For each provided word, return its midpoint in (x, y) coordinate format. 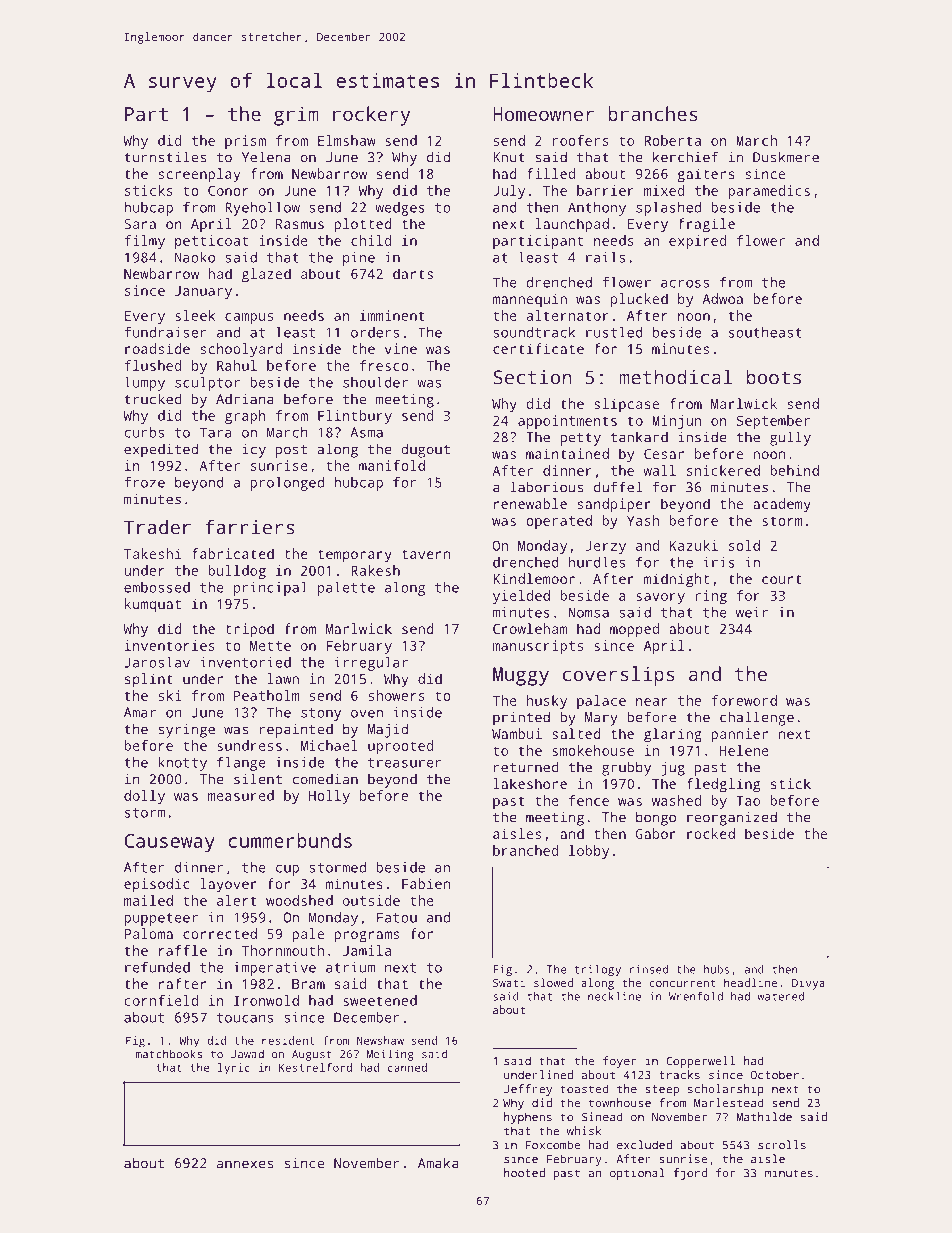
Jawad (247, 1054)
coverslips (619, 676)
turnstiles (165, 157)
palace (601, 702)
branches (653, 113)
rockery (371, 116)
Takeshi (153, 553)
